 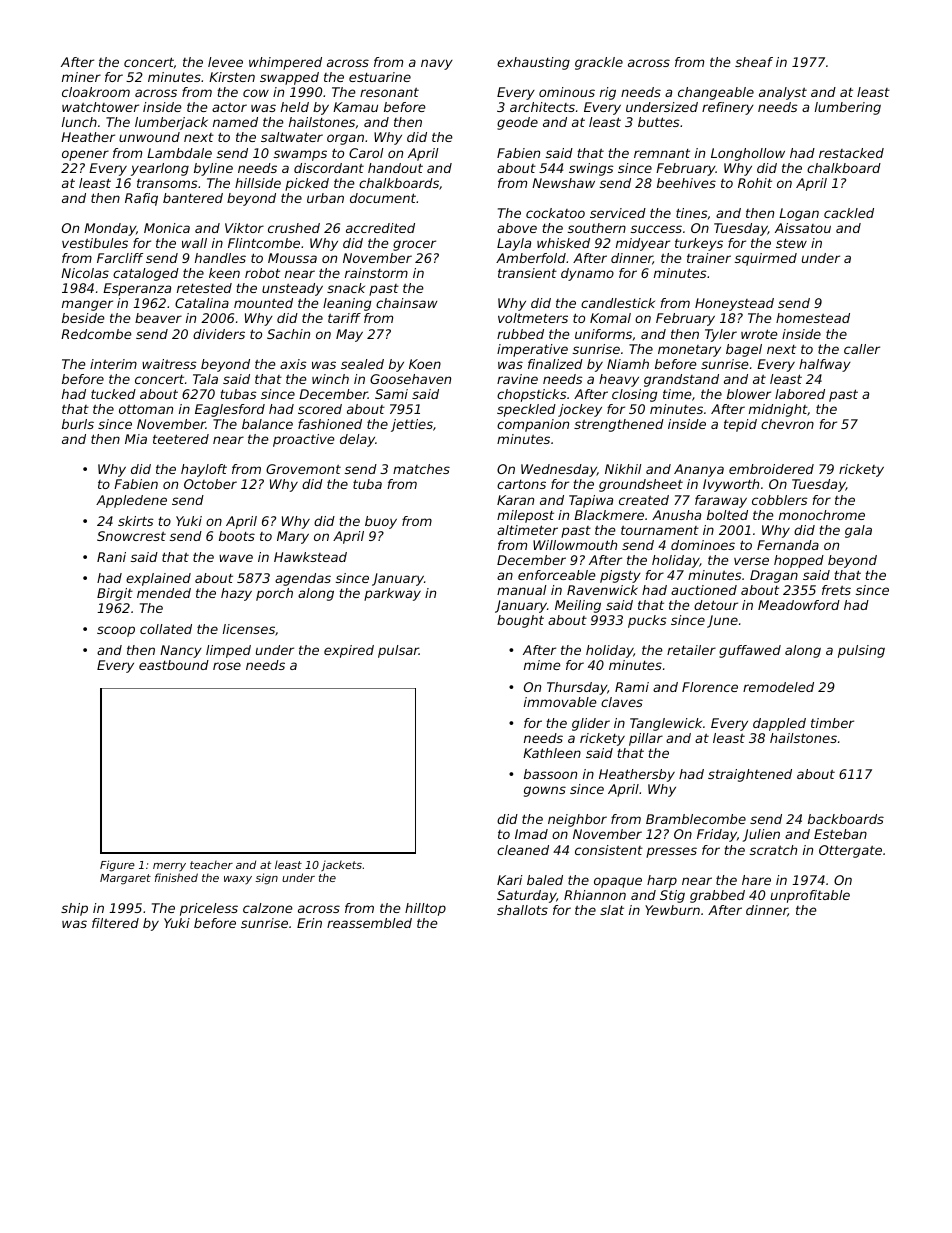 I want to click on fashioned, so click(x=330, y=424).
